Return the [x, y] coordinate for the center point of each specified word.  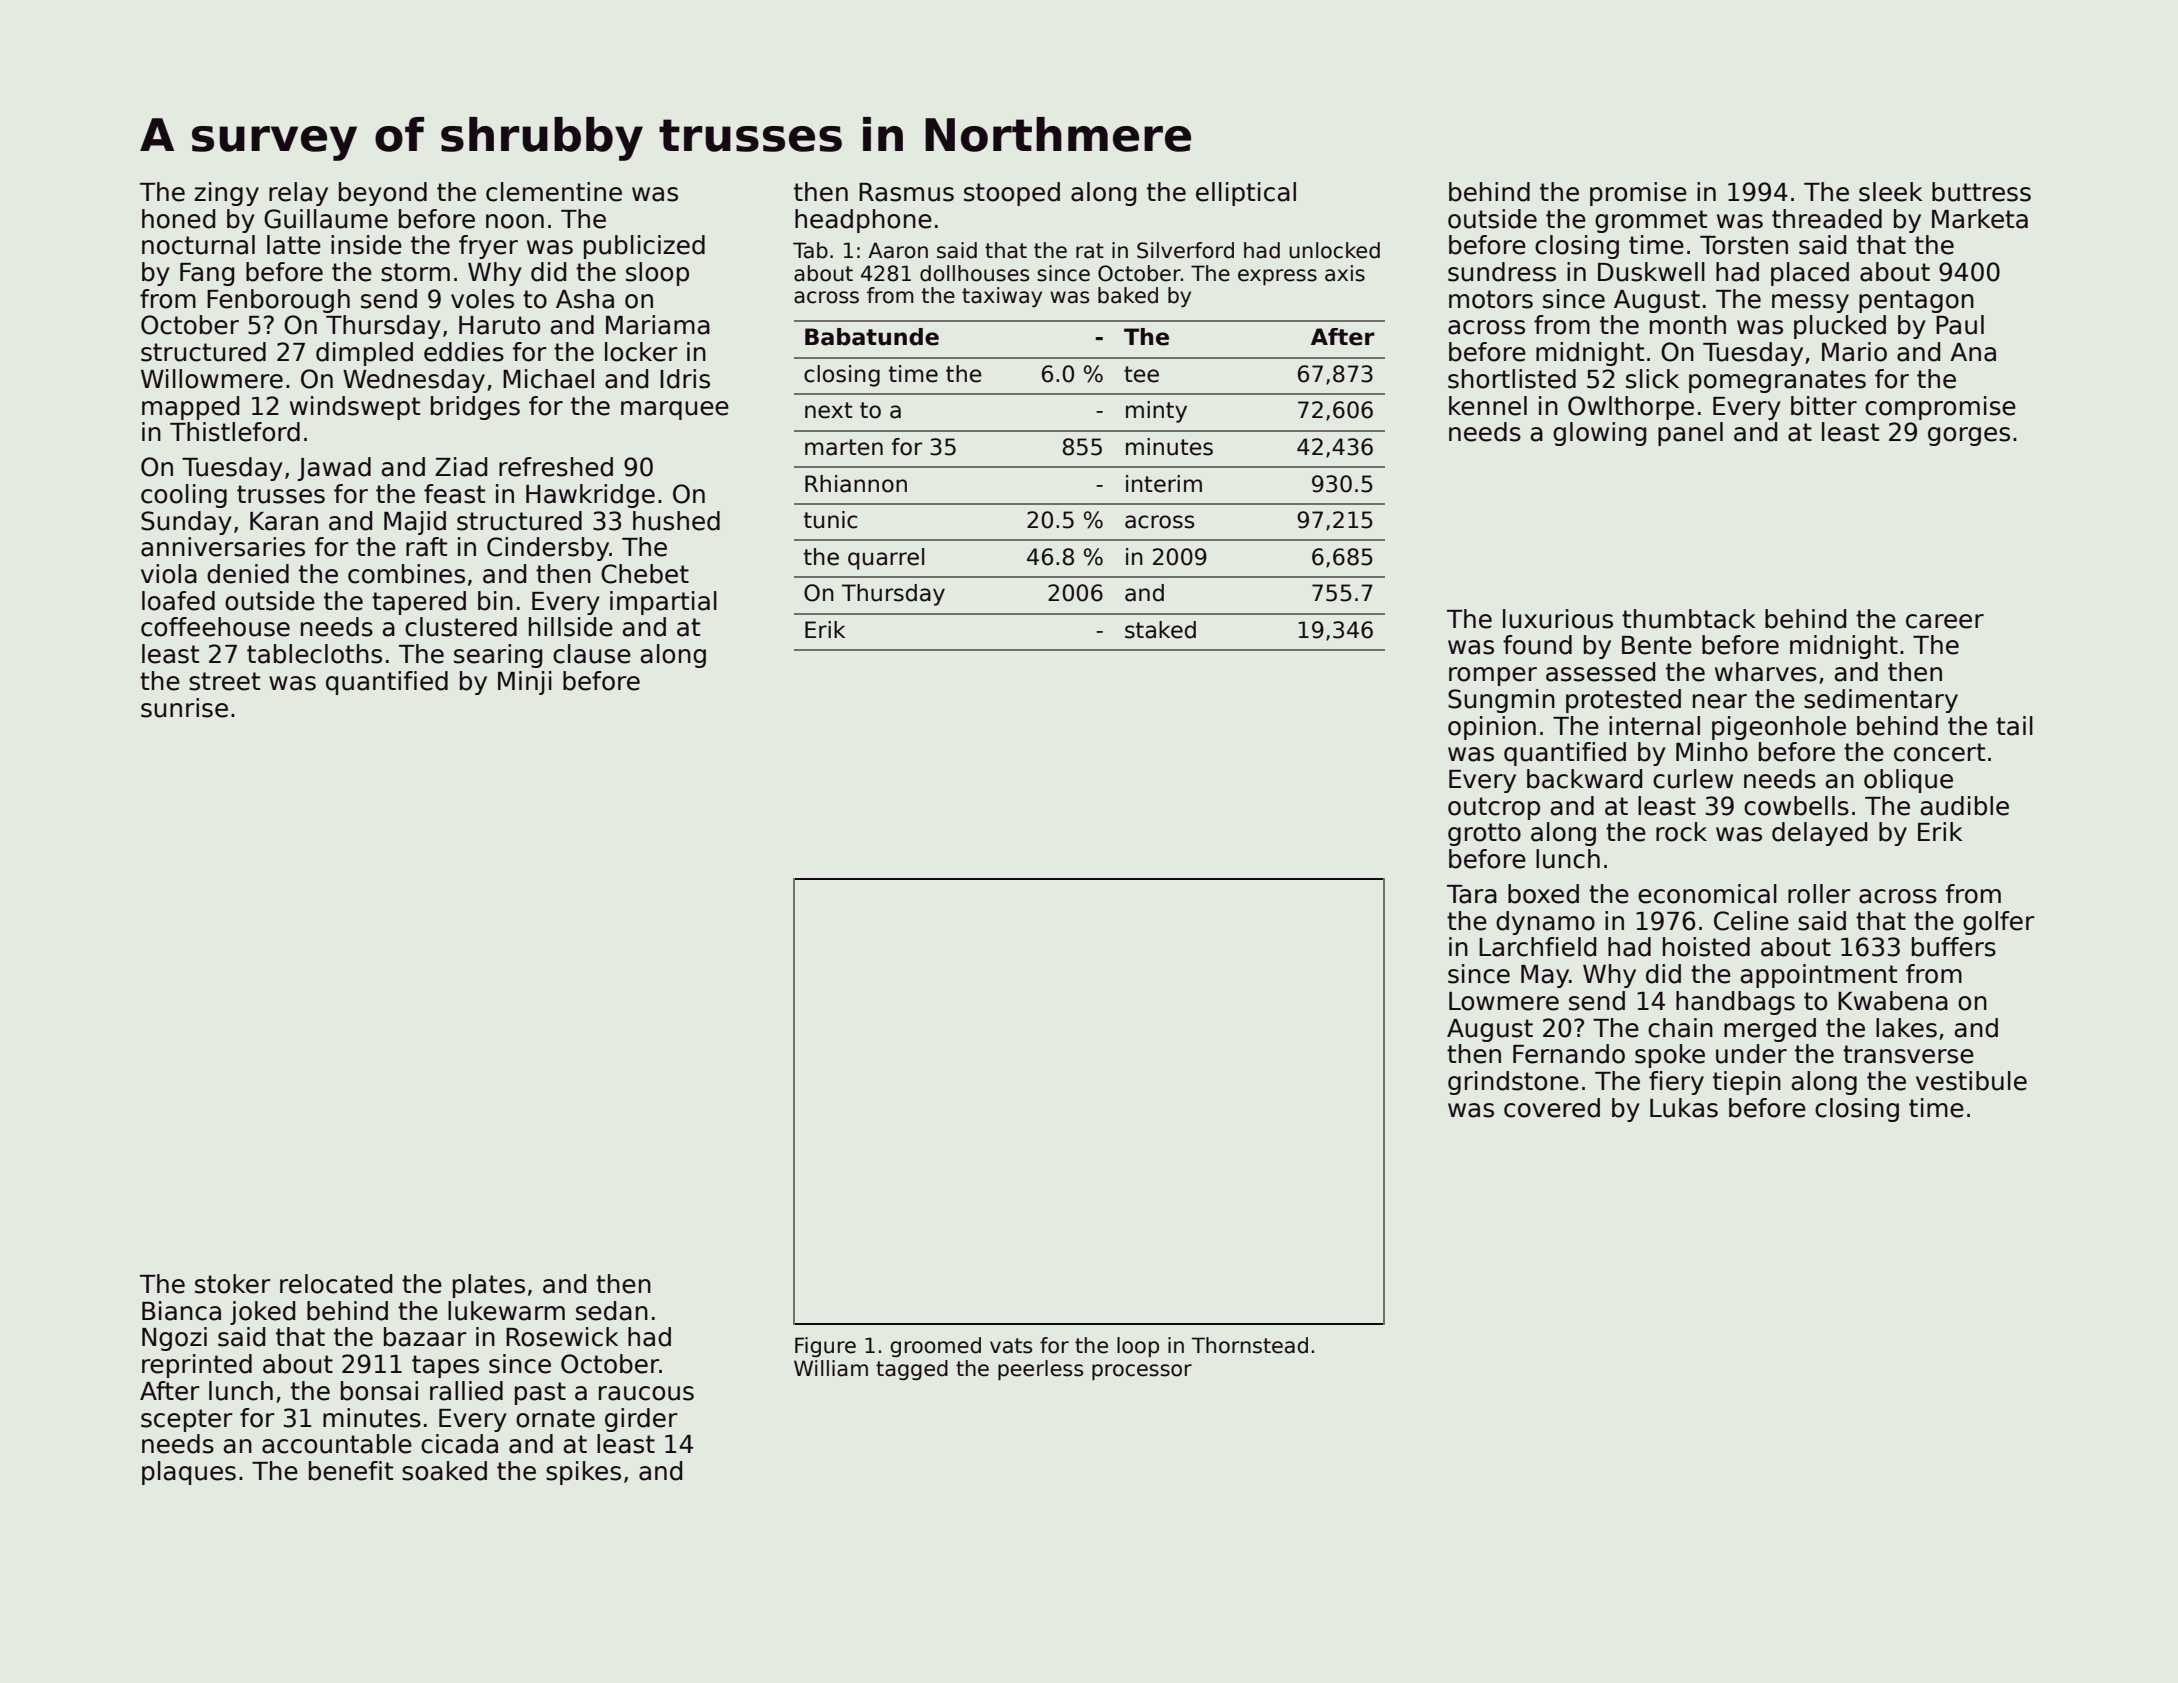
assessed [1600, 672]
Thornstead [1250, 1345]
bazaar [425, 1337]
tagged [912, 1370]
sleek [1890, 192]
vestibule [1971, 1081]
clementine [554, 192]
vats [1011, 1346]
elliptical [1246, 194]
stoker [233, 1284]
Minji [525, 683]
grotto [1484, 834]
